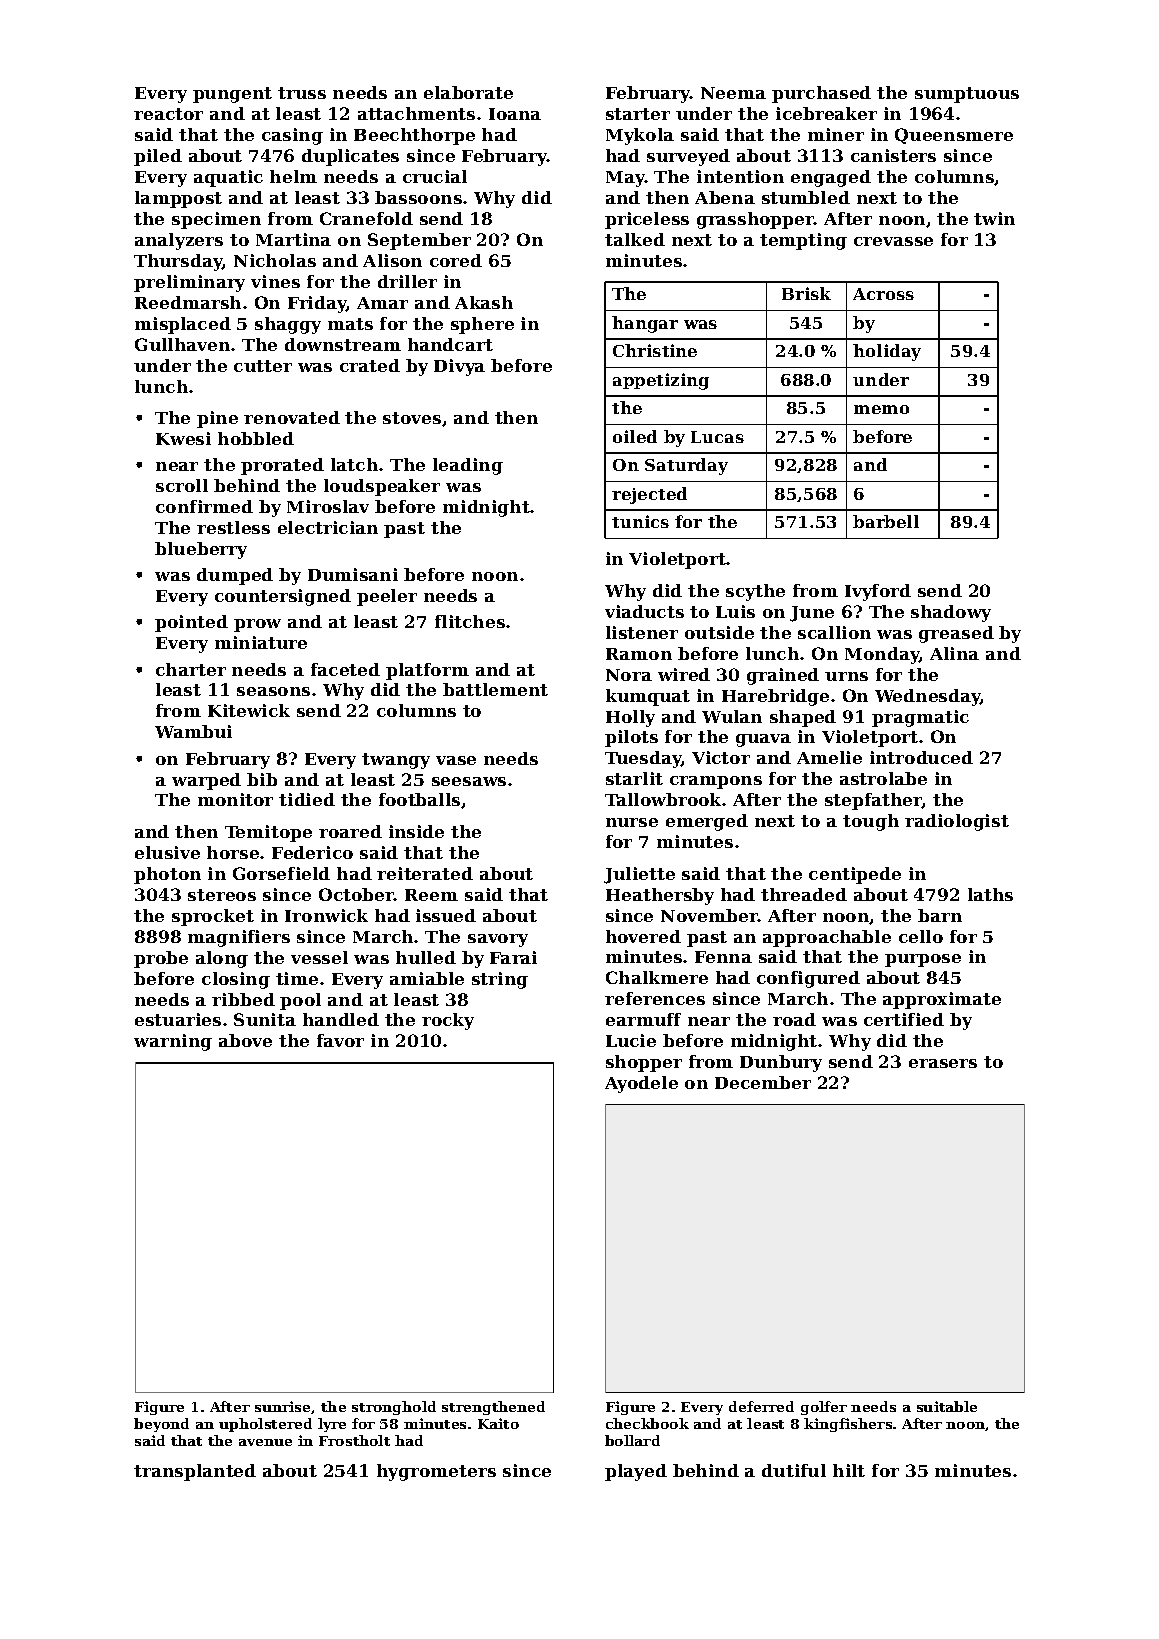 This page has width=1159, height=1639. What do you see at coordinates (436, 1472) in the page?
I see `hygrometers` at bounding box center [436, 1472].
